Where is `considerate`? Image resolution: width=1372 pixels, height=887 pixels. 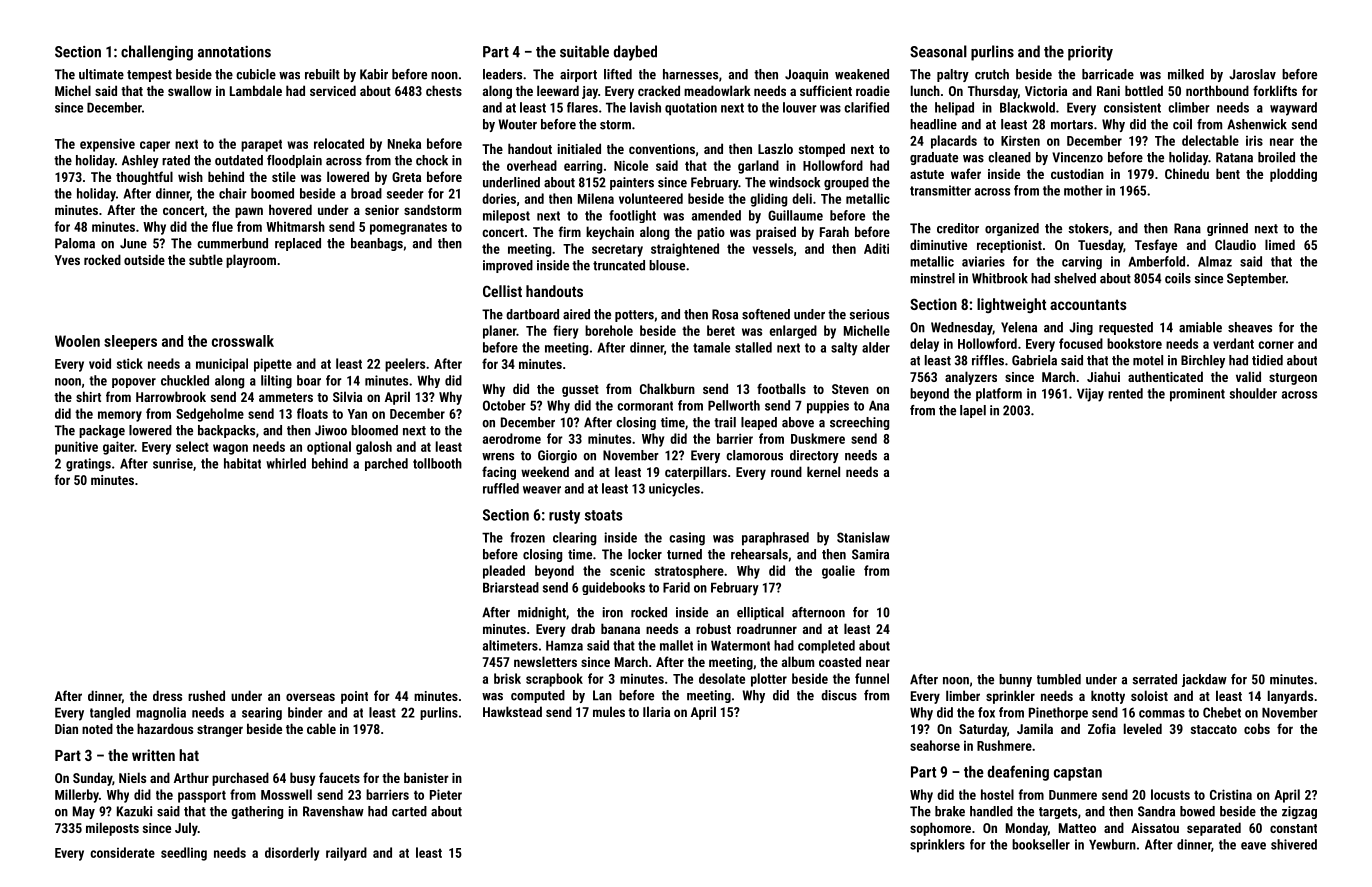 considerate is located at coordinates (122, 852).
